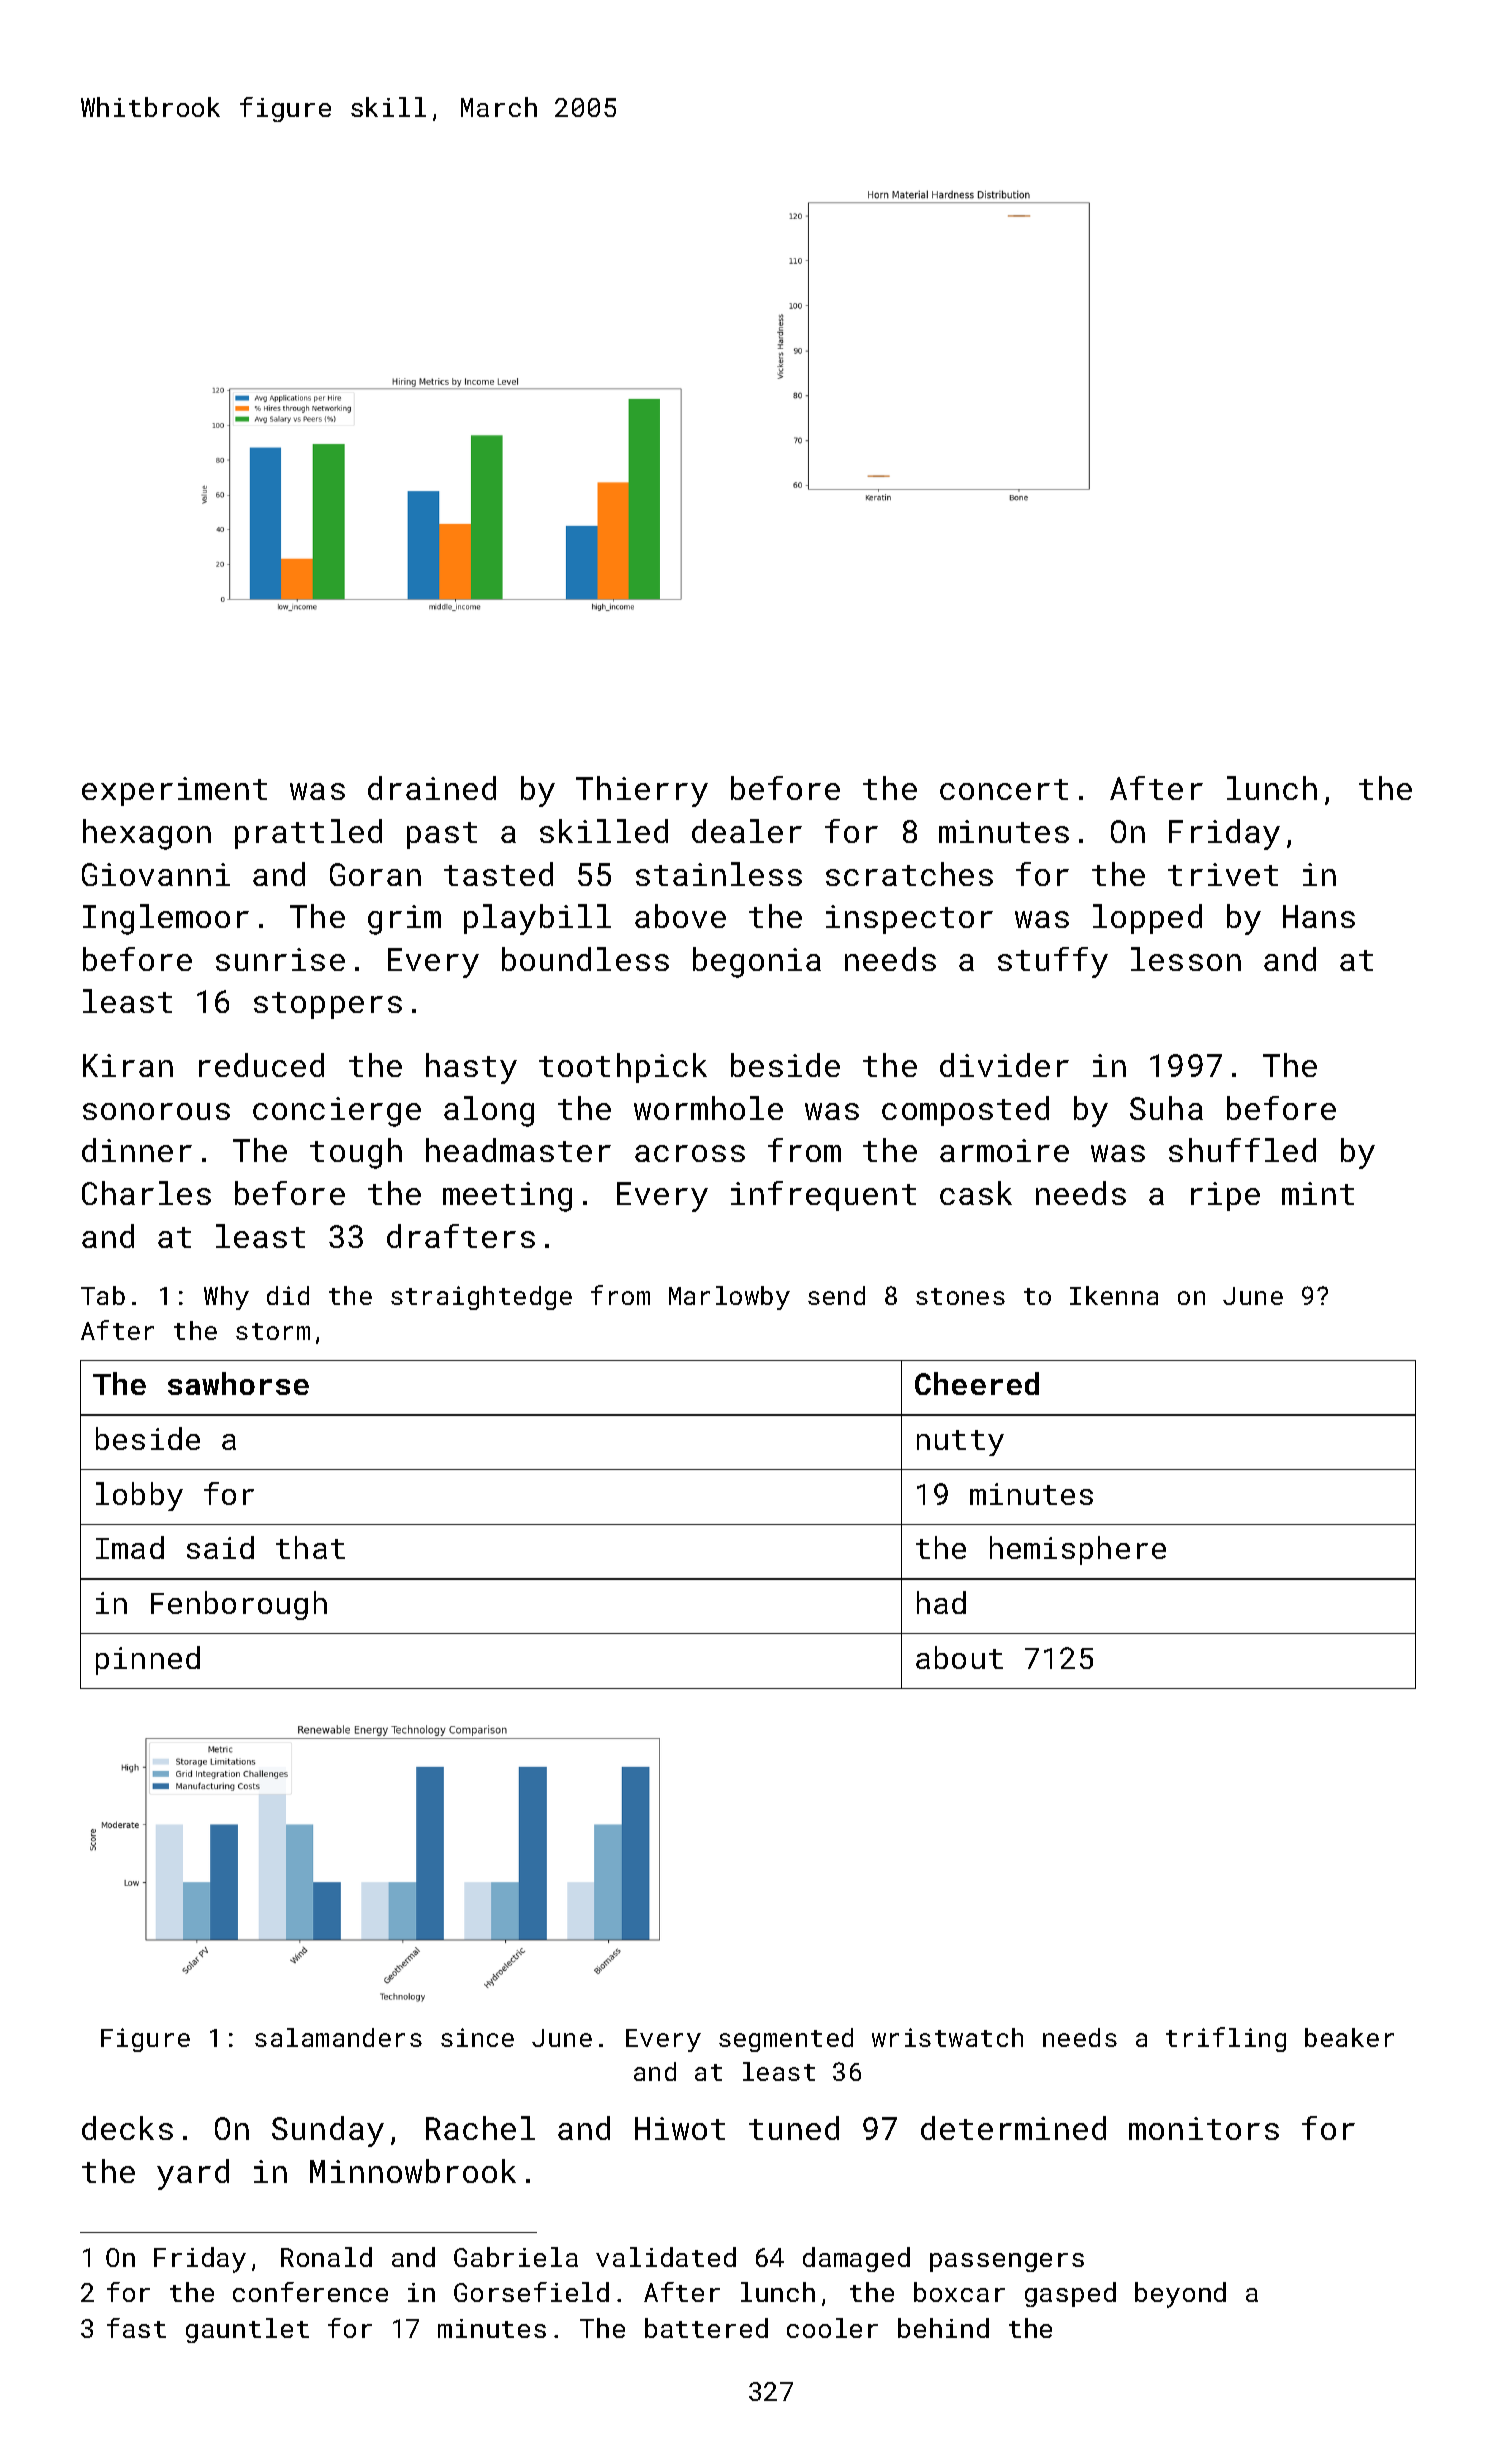  Describe the element at coordinates (706, 2328) in the document. I see `battered` at that location.
